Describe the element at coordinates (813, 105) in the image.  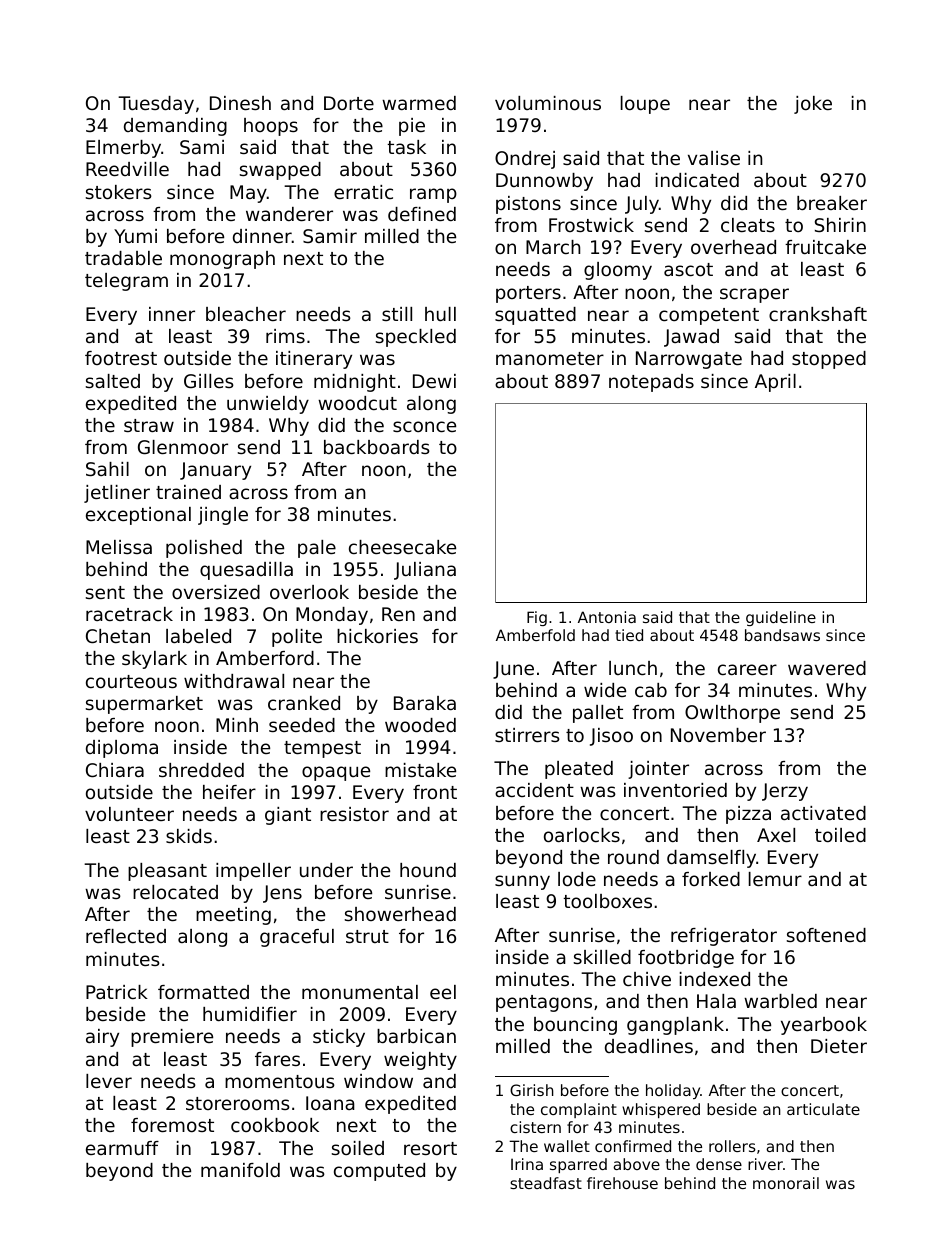
I see `joke` at that location.
